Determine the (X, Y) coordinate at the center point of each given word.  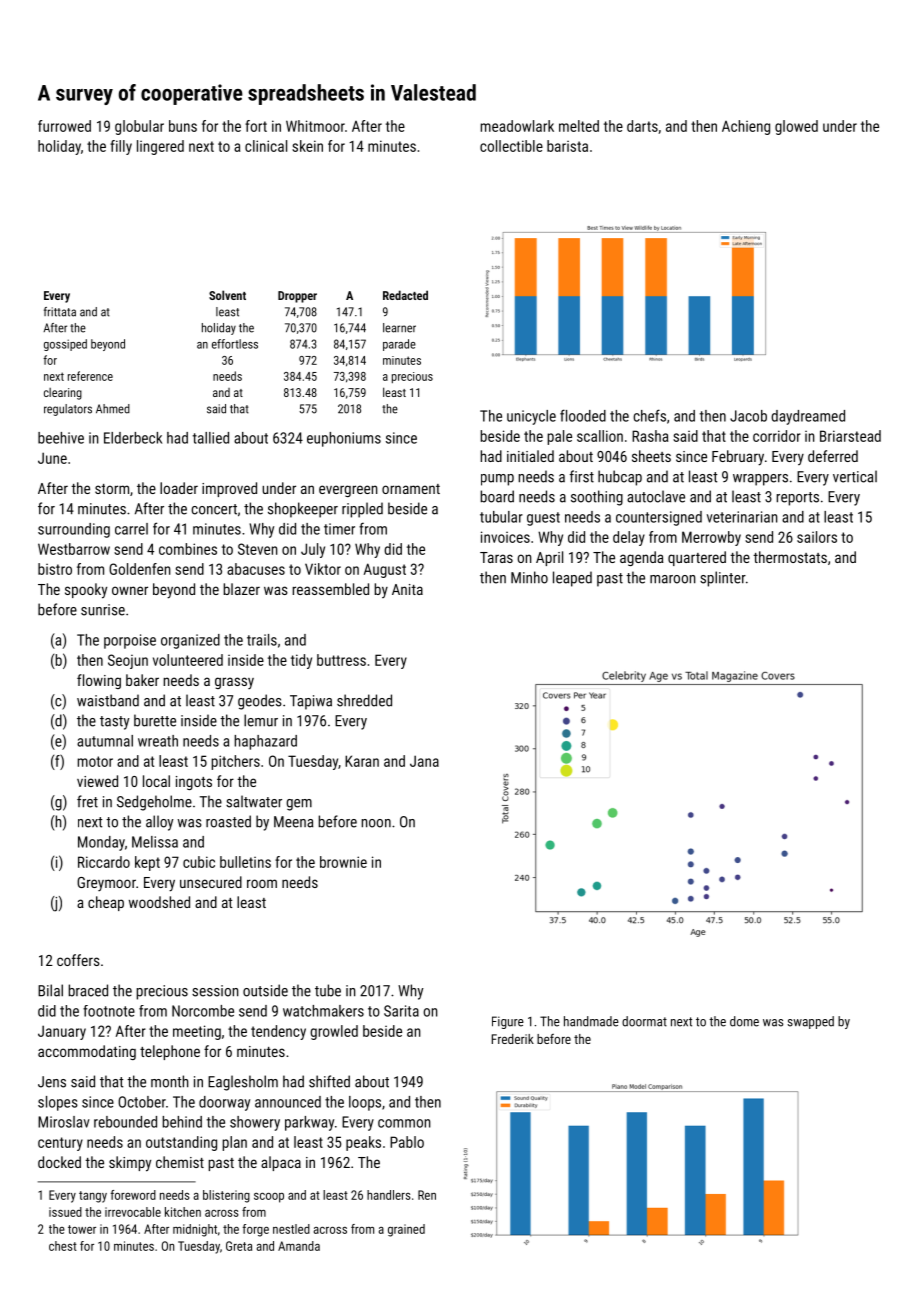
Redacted (405, 295)
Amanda (299, 1246)
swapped (810, 1022)
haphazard (265, 742)
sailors (817, 537)
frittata (60, 312)
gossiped (65, 345)
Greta (239, 1246)
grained (406, 1230)
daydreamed (808, 417)
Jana (424, 761)
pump (497, 480)
